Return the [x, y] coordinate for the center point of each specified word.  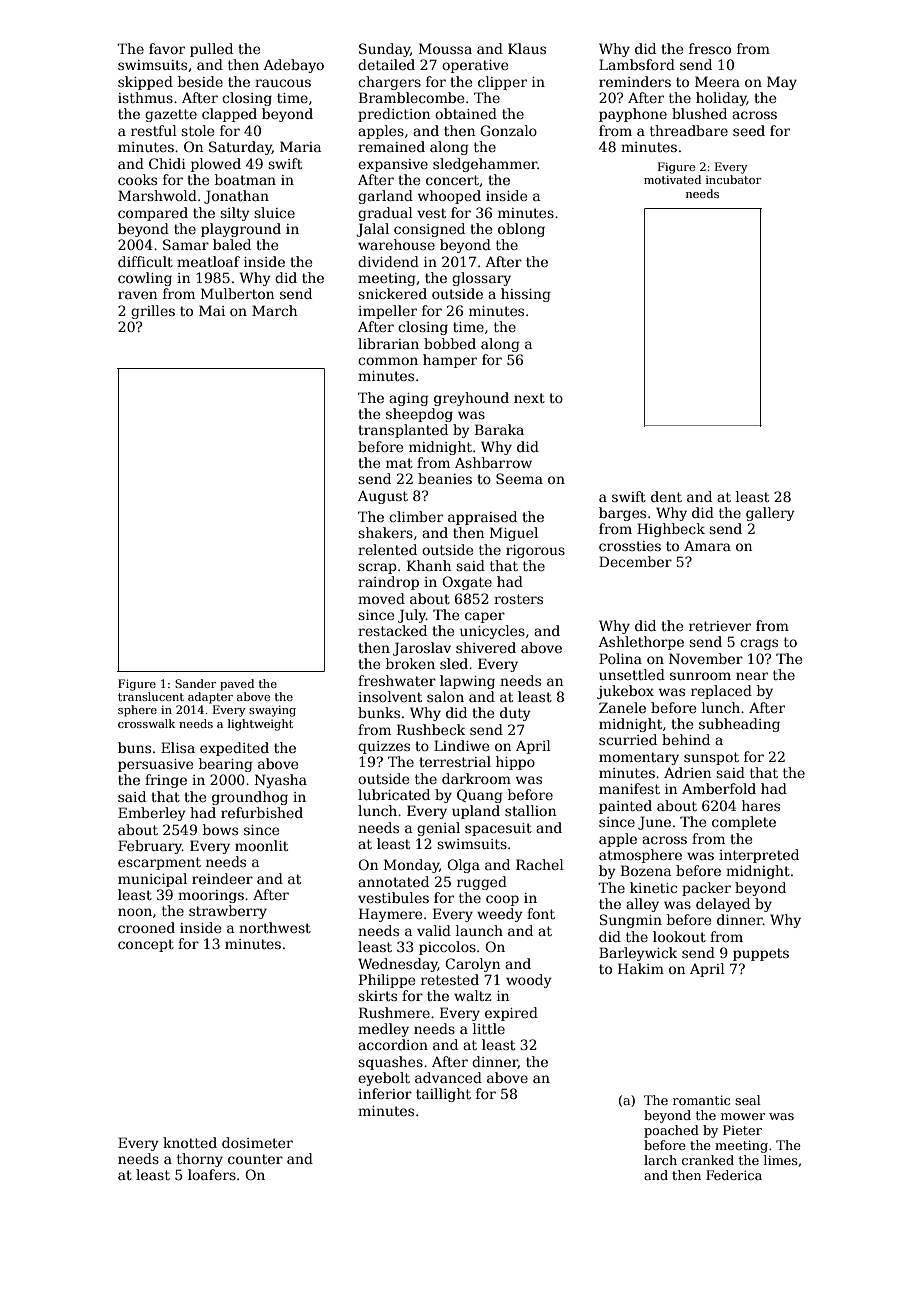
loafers [212, 1174]
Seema [519, 478]
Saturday [240, 148]
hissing [526, 295]
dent [666, 496]
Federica [734, 1175]
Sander [195, 683]
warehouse [396, 244]
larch [660, 1160]
